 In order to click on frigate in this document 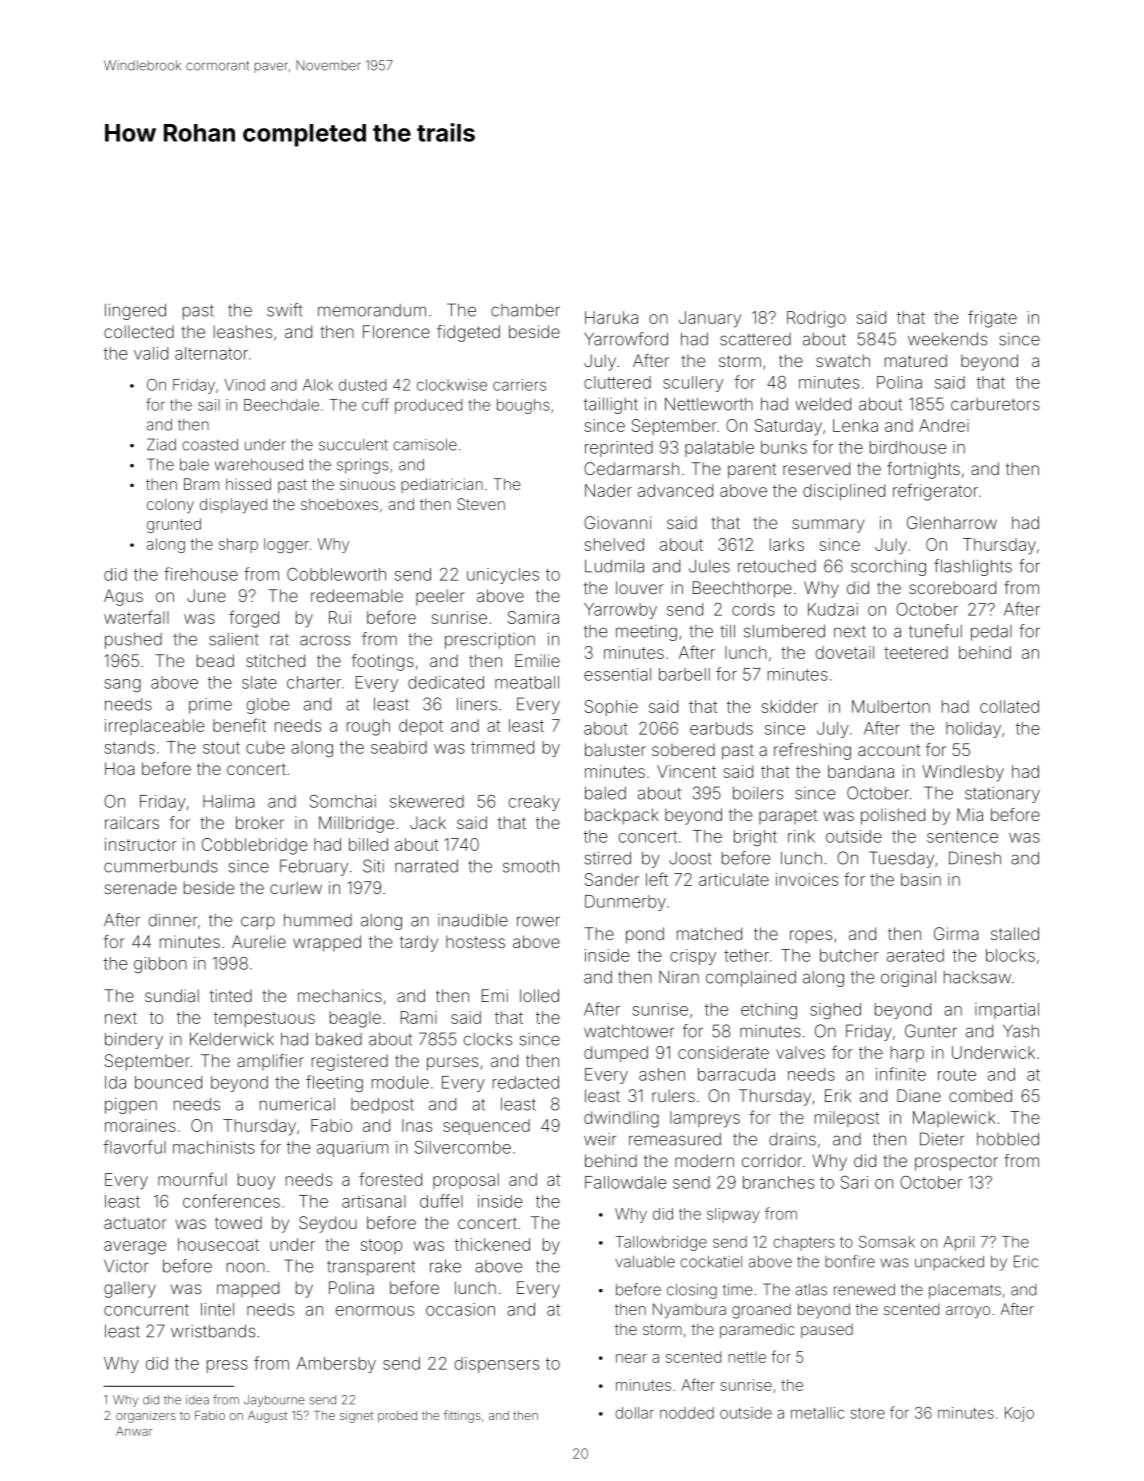, I will do `click(992, 319)`.
